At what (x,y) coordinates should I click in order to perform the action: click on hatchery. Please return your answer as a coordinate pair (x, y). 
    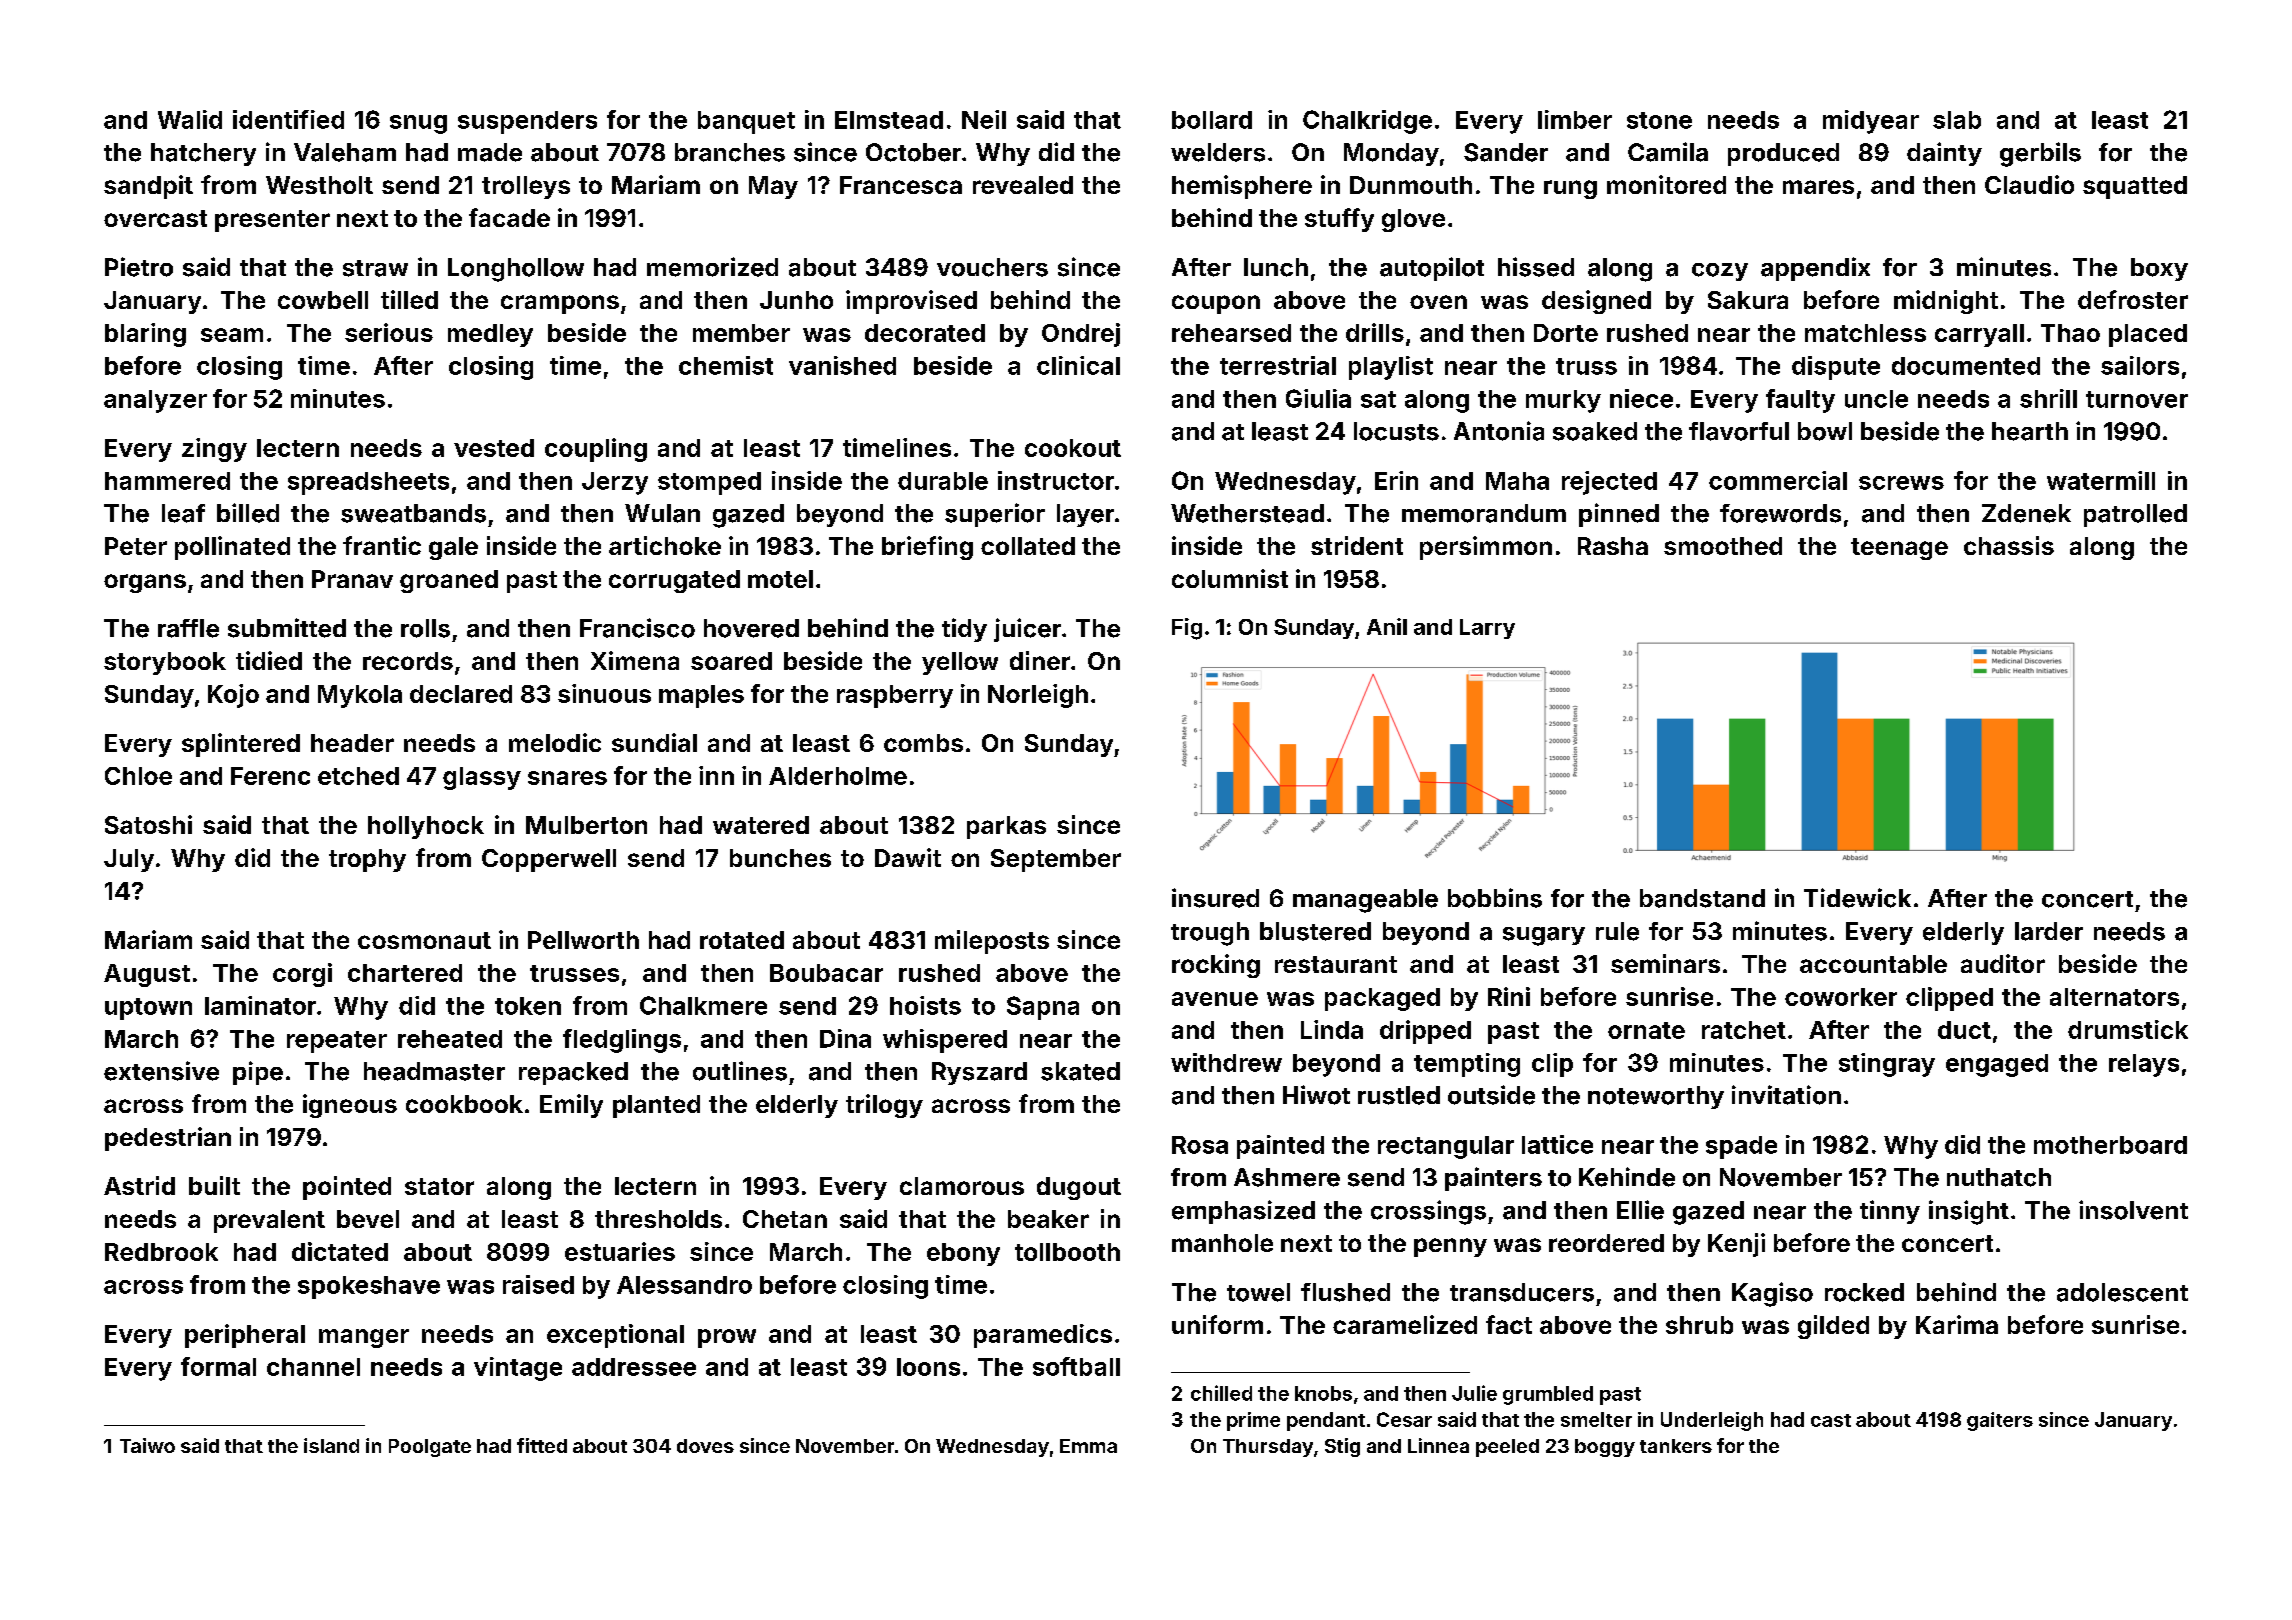
    Looking at the image, I should click on (203, 154).
